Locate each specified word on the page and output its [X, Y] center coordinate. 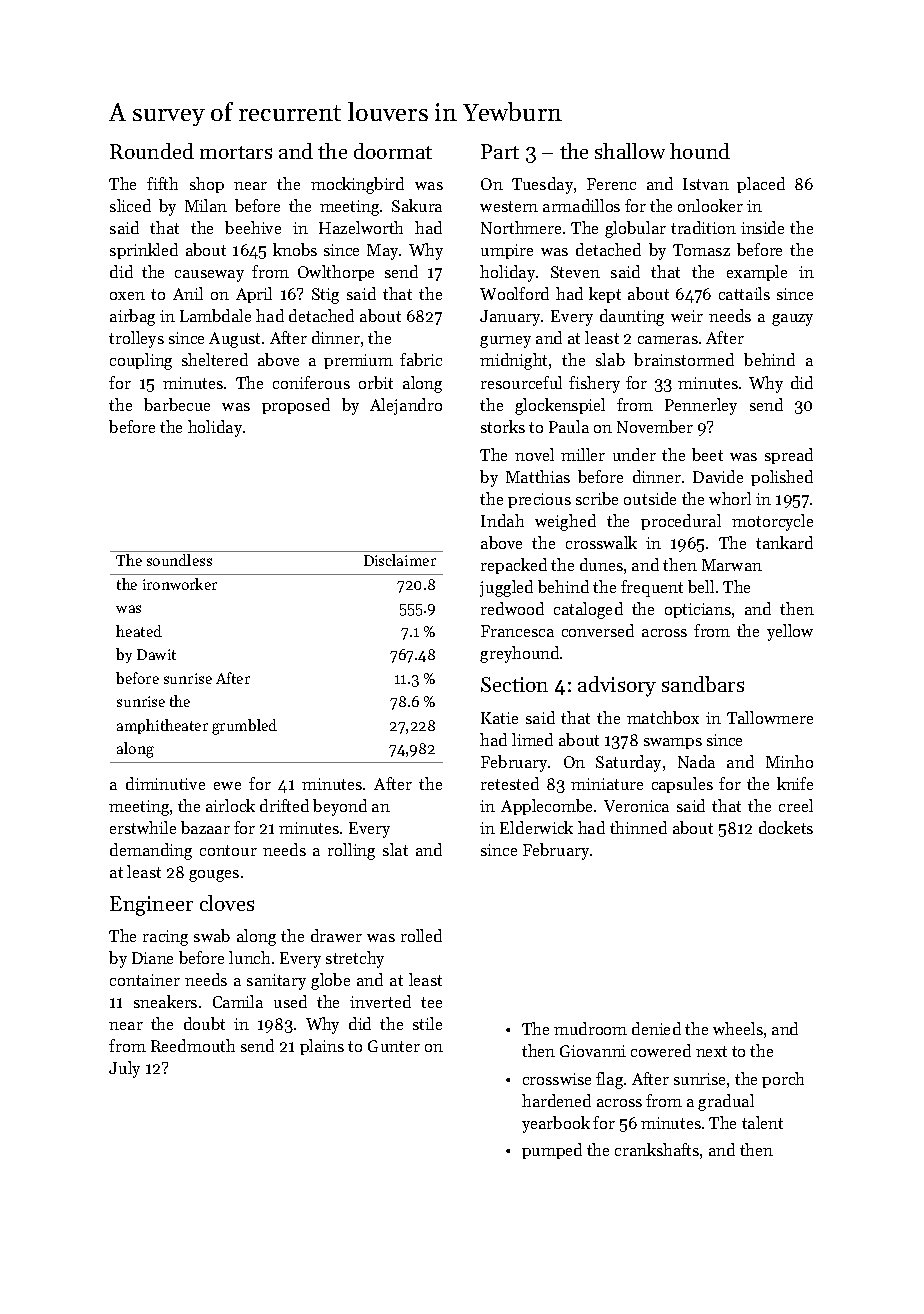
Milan [206, 205]
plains [322, 1047]
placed [761, 185]
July [124, 1069]
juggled [506, 588]
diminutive [165, 783]
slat [395, 849]
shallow [630, 151]
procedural [681, 522]
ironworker [180, 584]
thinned [638, 827]
